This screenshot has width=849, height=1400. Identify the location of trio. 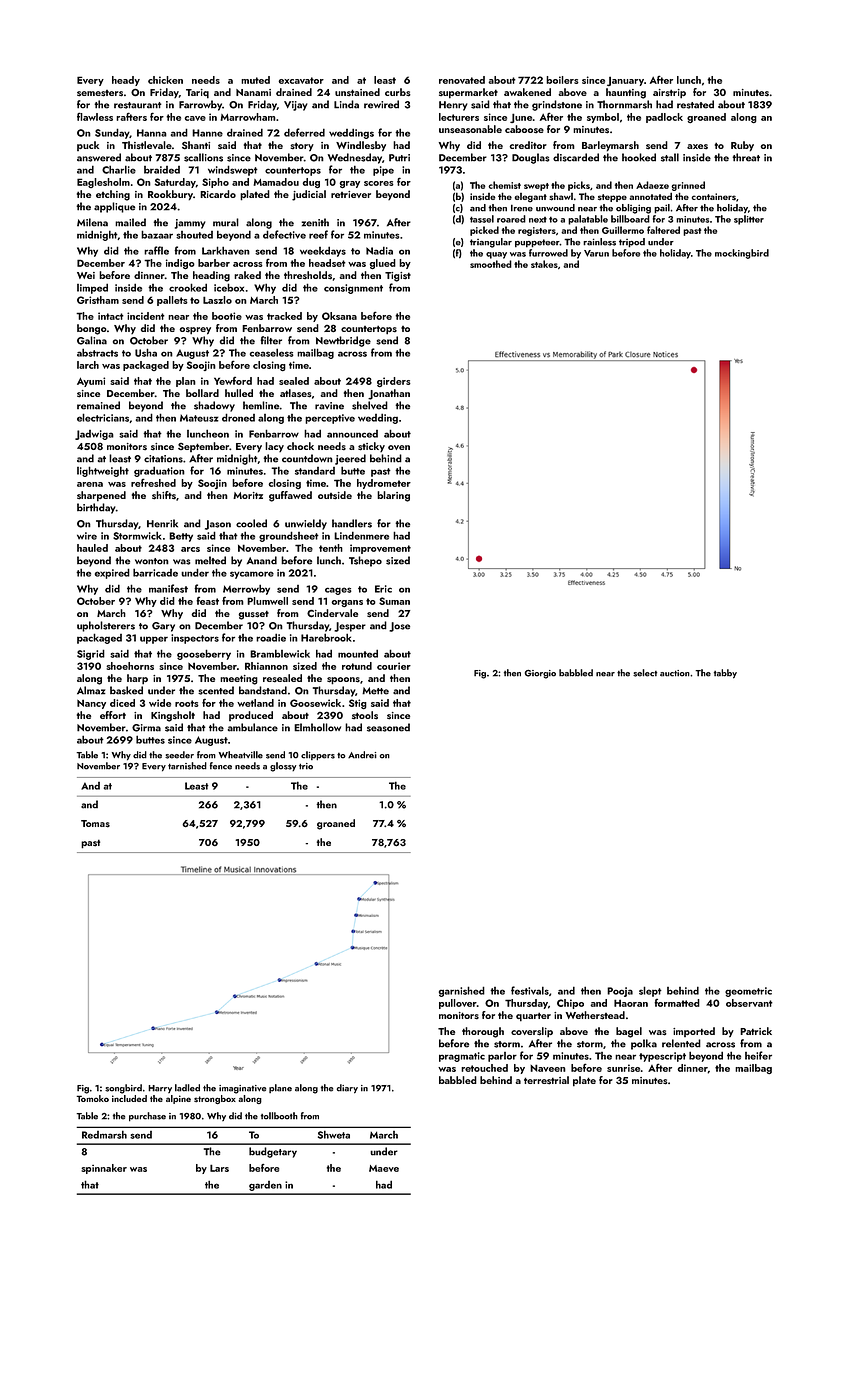
(306, 766).
